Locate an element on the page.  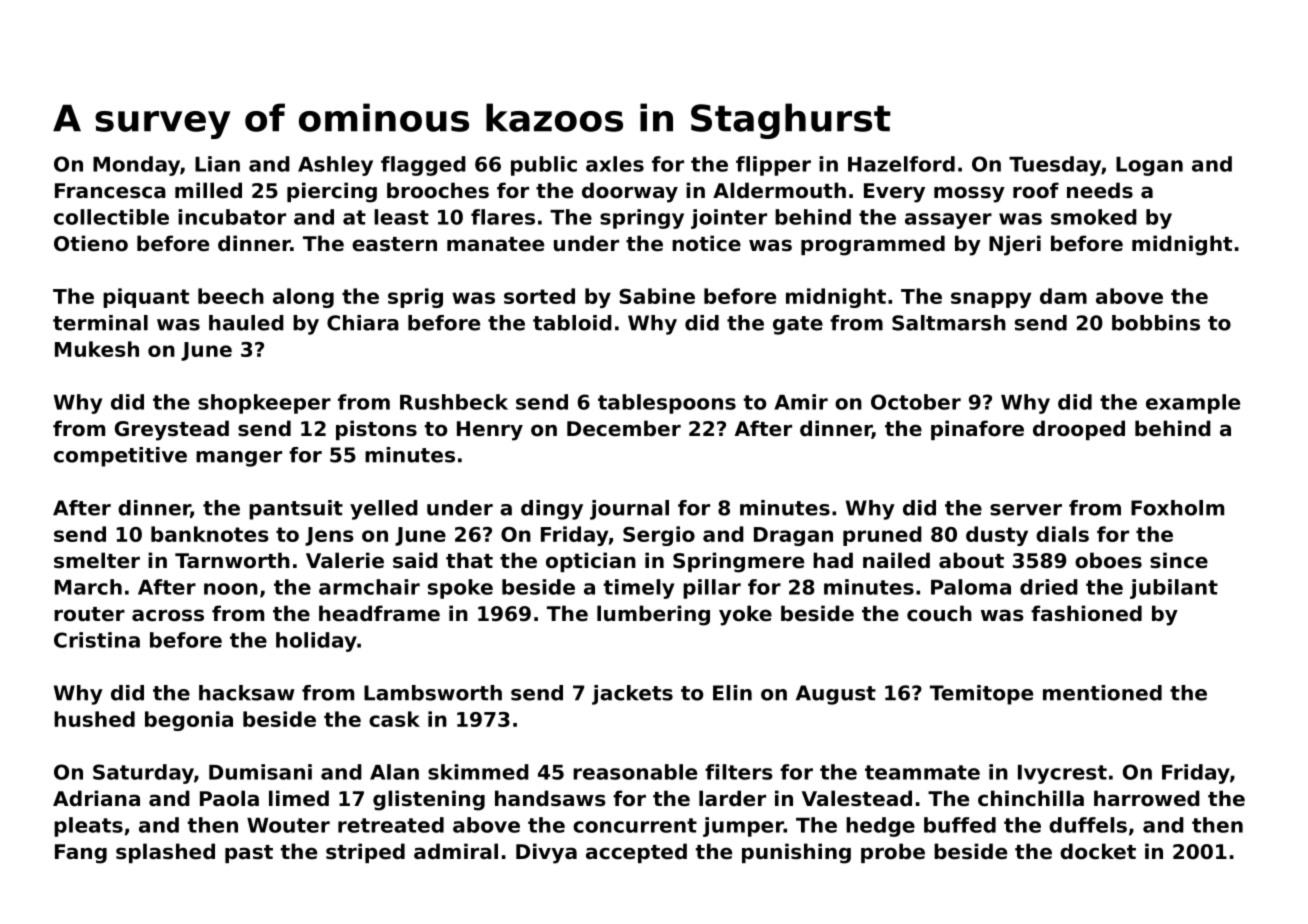
fashioned is located at coordinates (1086, 613).
